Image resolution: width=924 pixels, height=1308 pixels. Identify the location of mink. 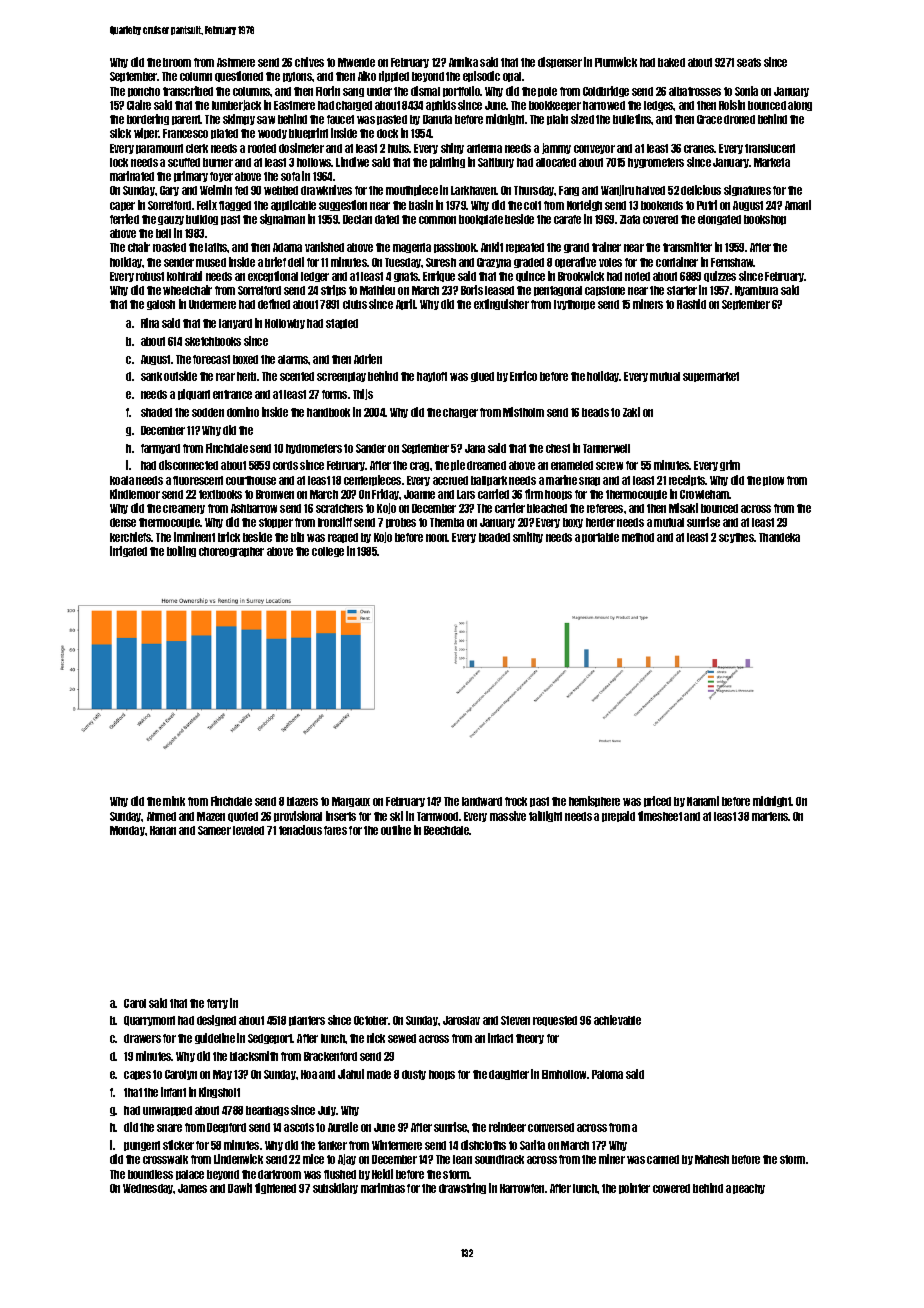
(174, 801).
